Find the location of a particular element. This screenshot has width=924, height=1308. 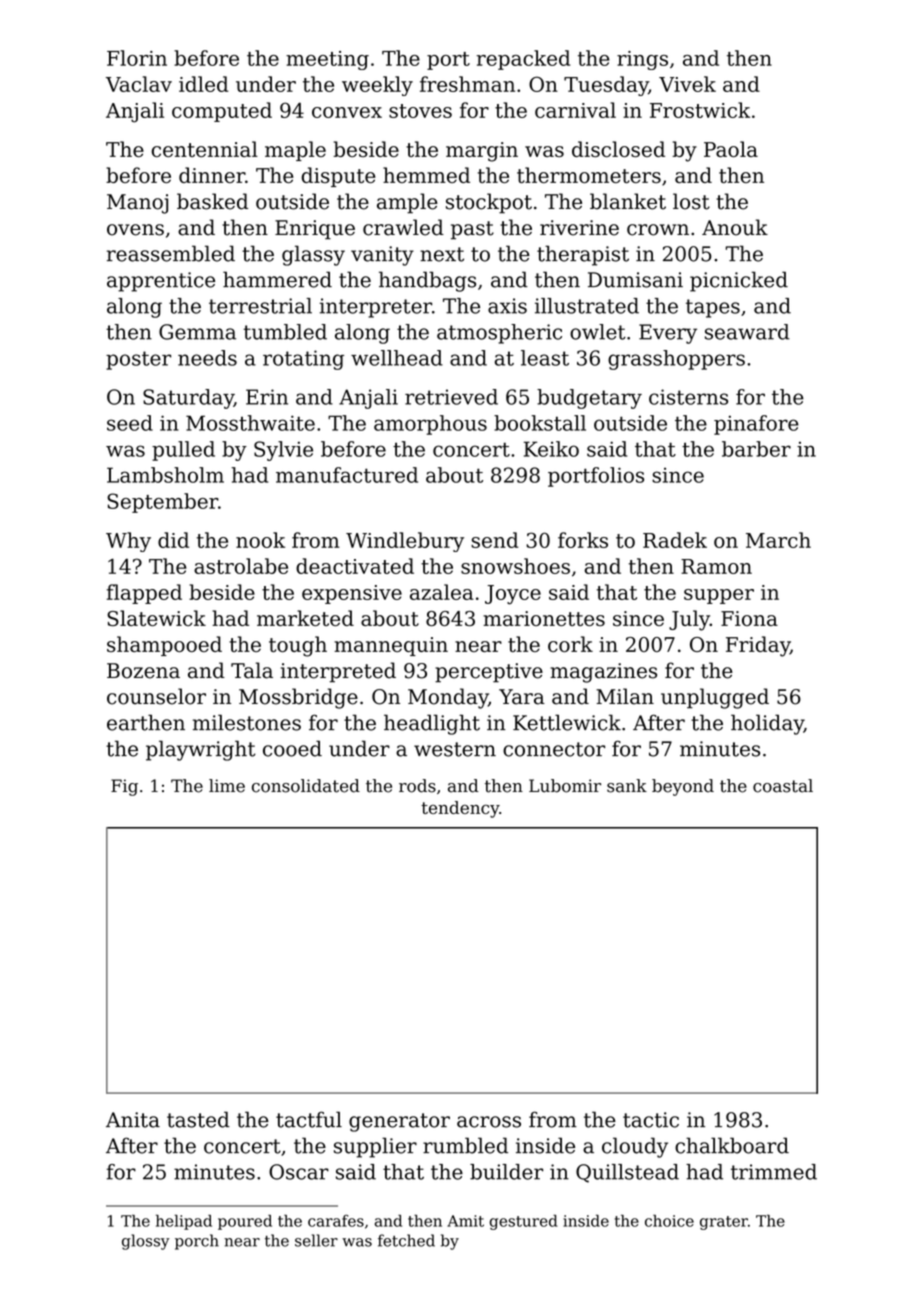

connector is located at coordinates (554, 749).
